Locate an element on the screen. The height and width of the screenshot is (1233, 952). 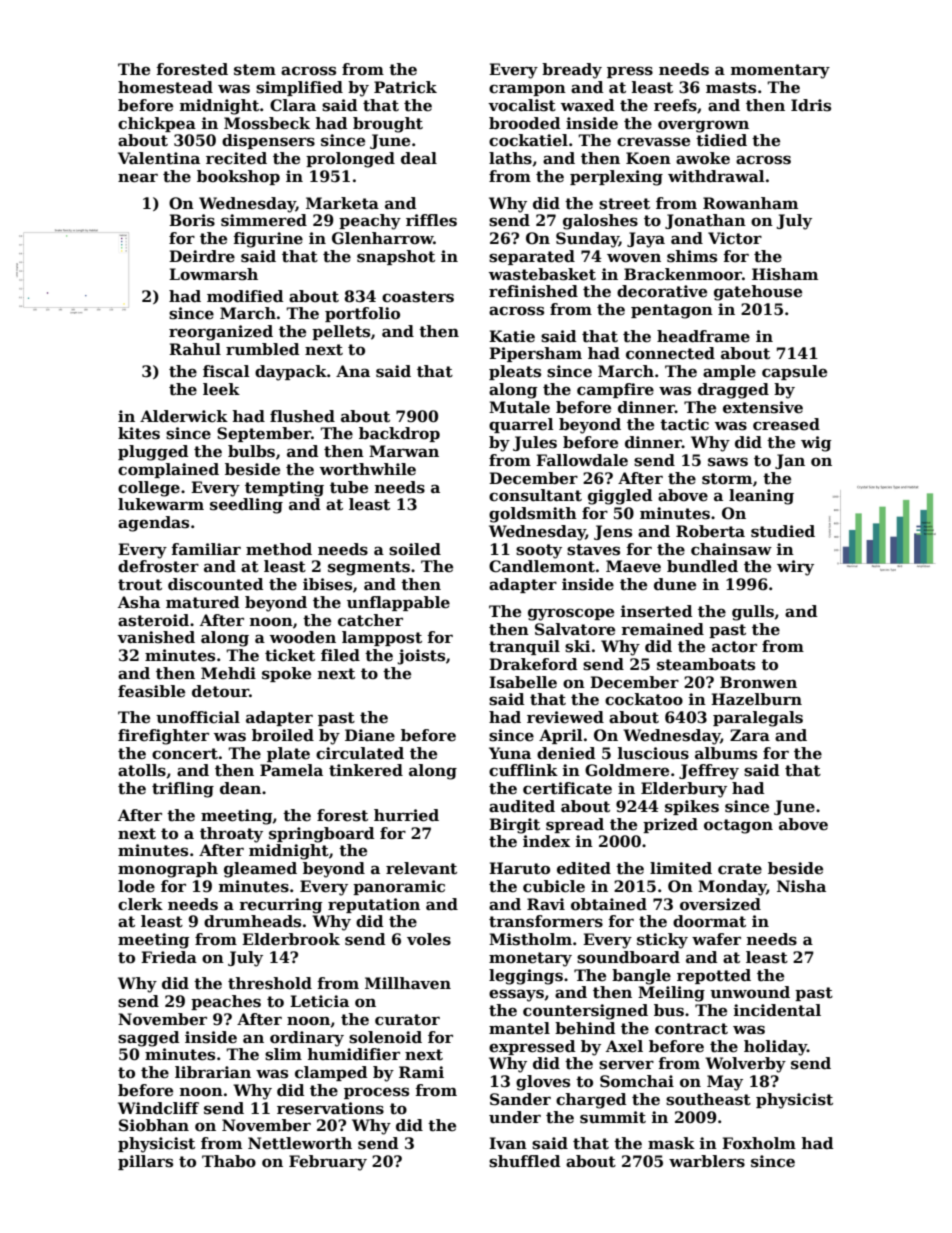
librarian is located at coordinates (213, 1072).
